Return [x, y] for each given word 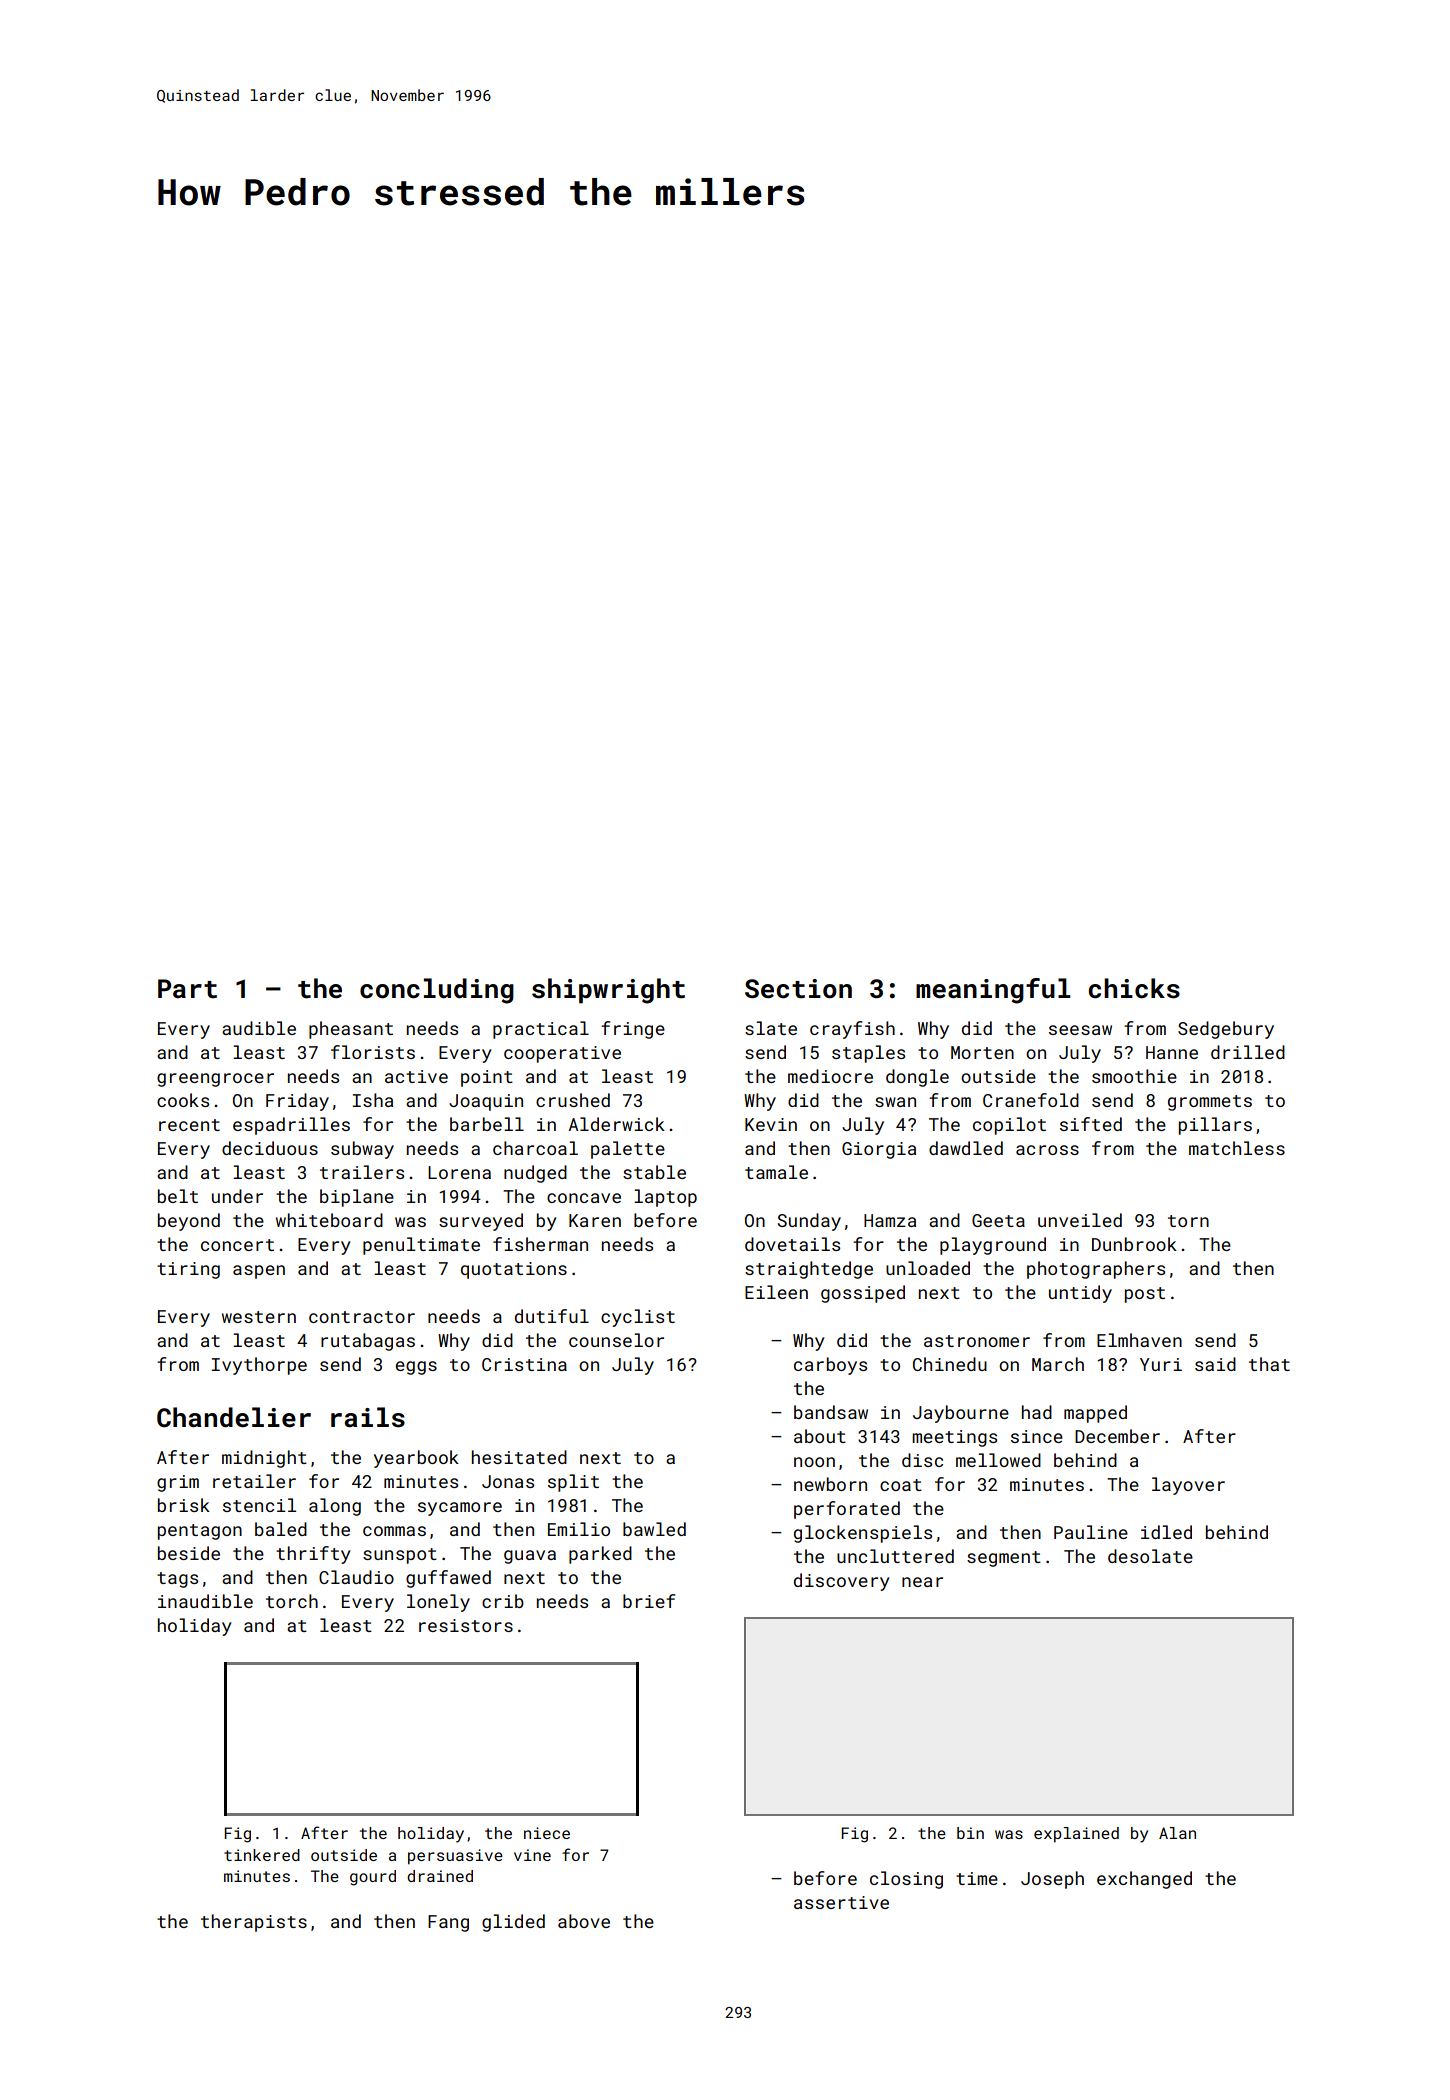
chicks [1134, 988]
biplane [357, 1198]
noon [814, 1462]
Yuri [1161, 1364]
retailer [254, 1481]
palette [628, 1150]
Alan [1177, 1833]
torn [1188, 1221]
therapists [254, 1923]
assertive [841, 1902]
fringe [633, 1030]
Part [187, 989]
